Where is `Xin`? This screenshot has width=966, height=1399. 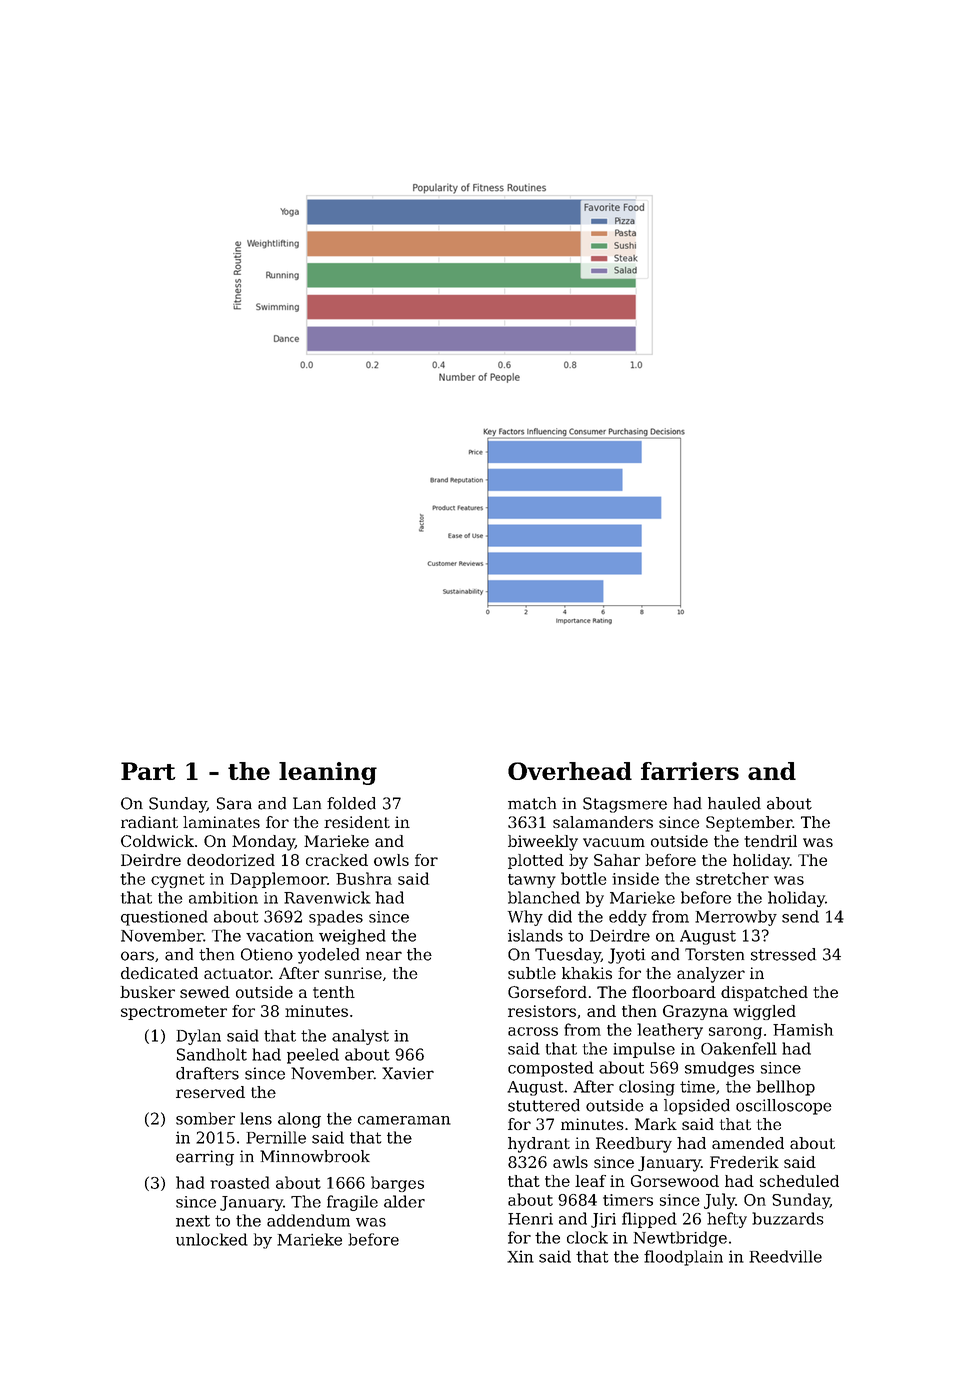
Xin is located at coordinates (520, 1256).
